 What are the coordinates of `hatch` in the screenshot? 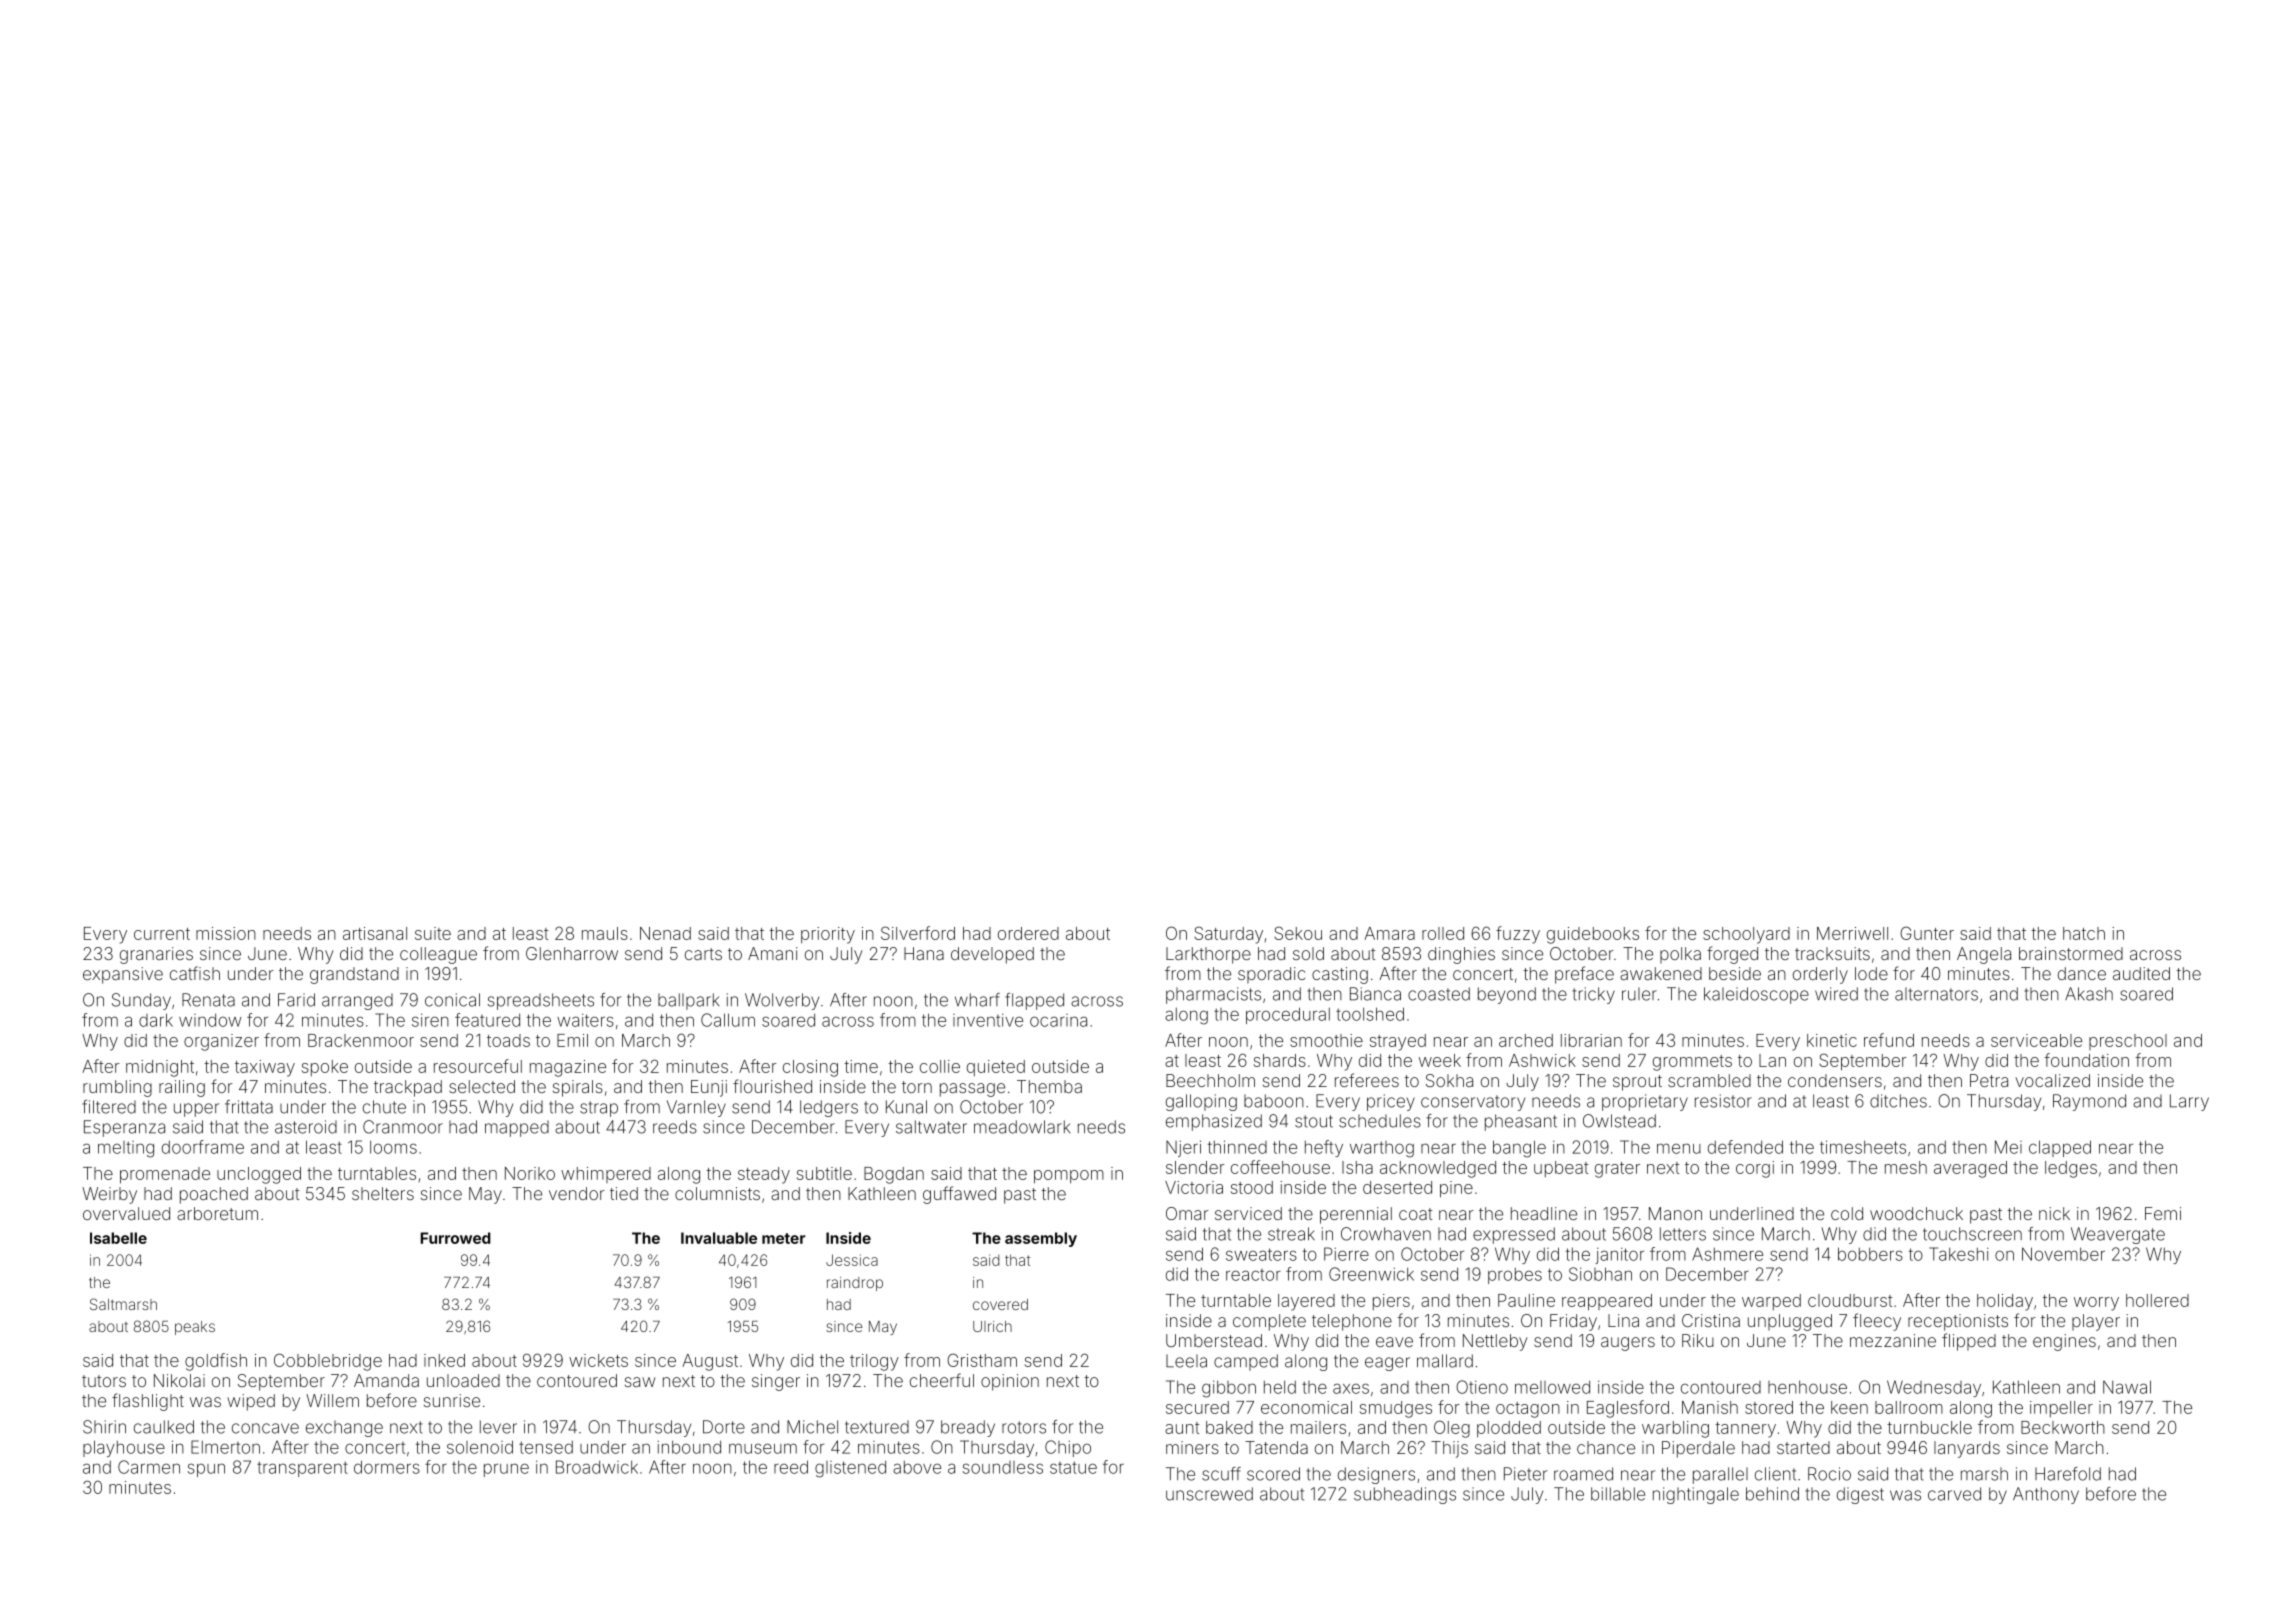 It's located at (2084, 933).
